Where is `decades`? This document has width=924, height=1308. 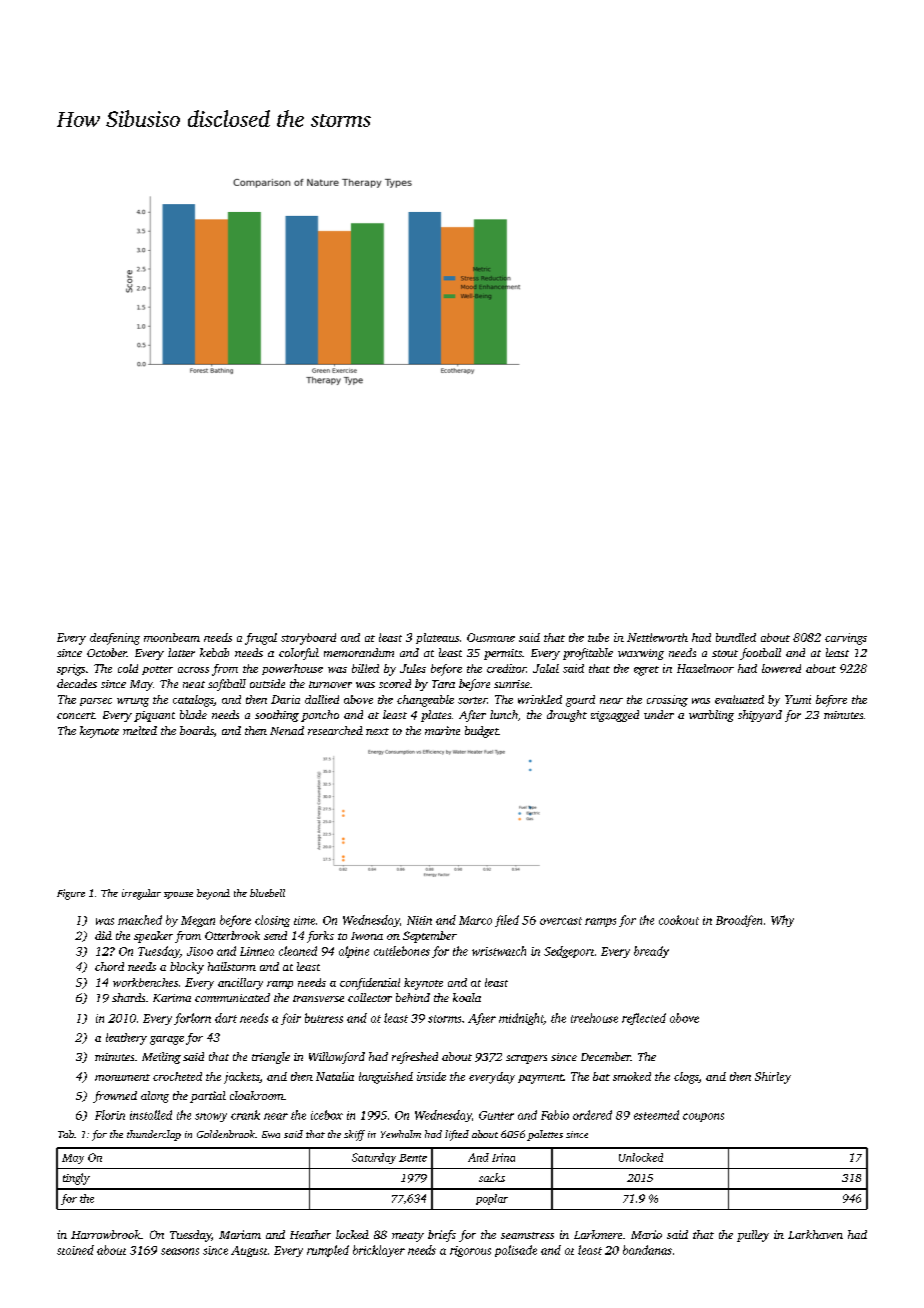
decades is located at coordinates (77, 683).
